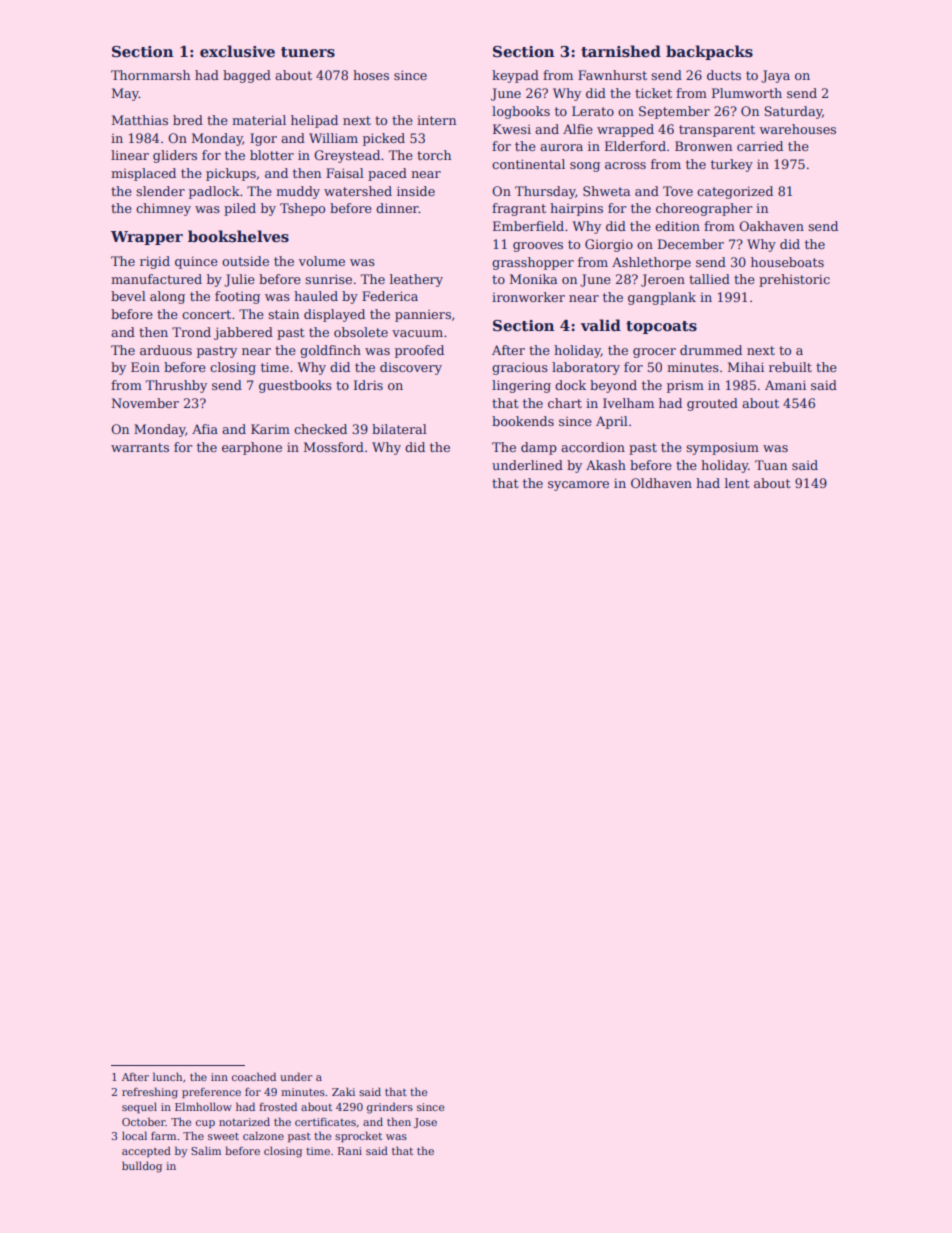 This image has height=1233, width=952. What do you see at coordinates (390, 1108) in the image?
I see `grinders` at bounding box center [390, 1108].
